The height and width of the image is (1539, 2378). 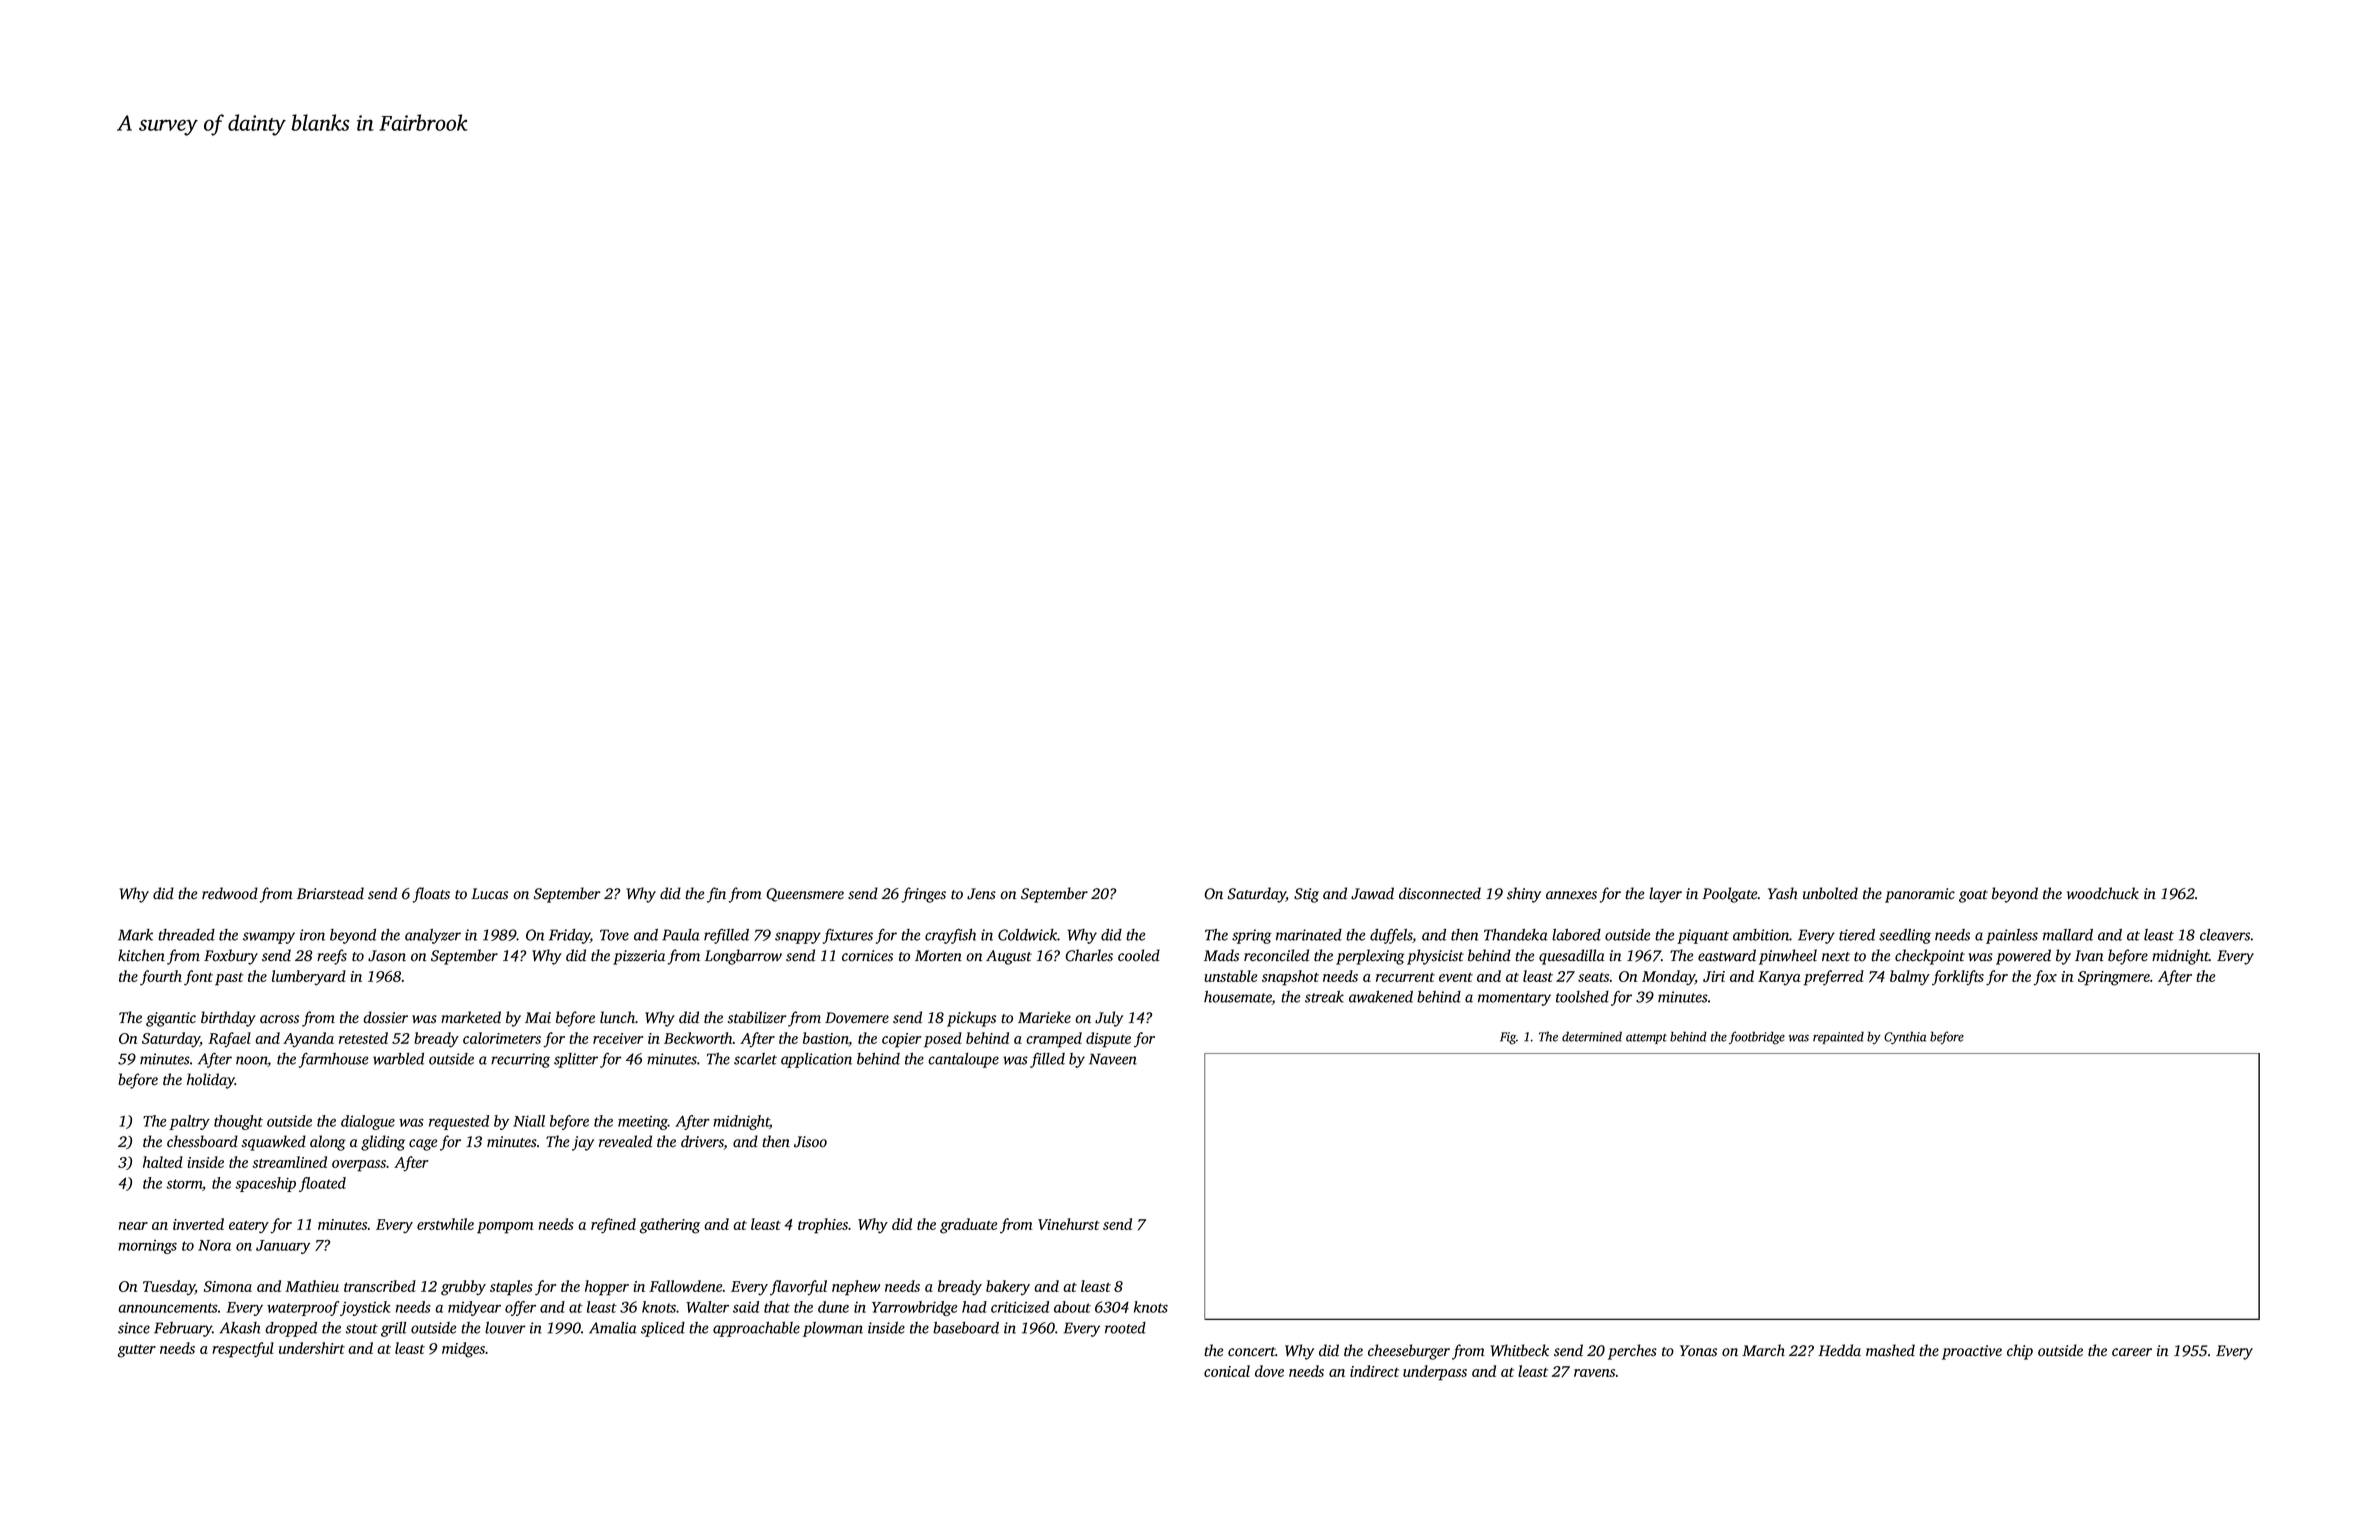 I want to click on physicist, so click(x=1435, y=957).
